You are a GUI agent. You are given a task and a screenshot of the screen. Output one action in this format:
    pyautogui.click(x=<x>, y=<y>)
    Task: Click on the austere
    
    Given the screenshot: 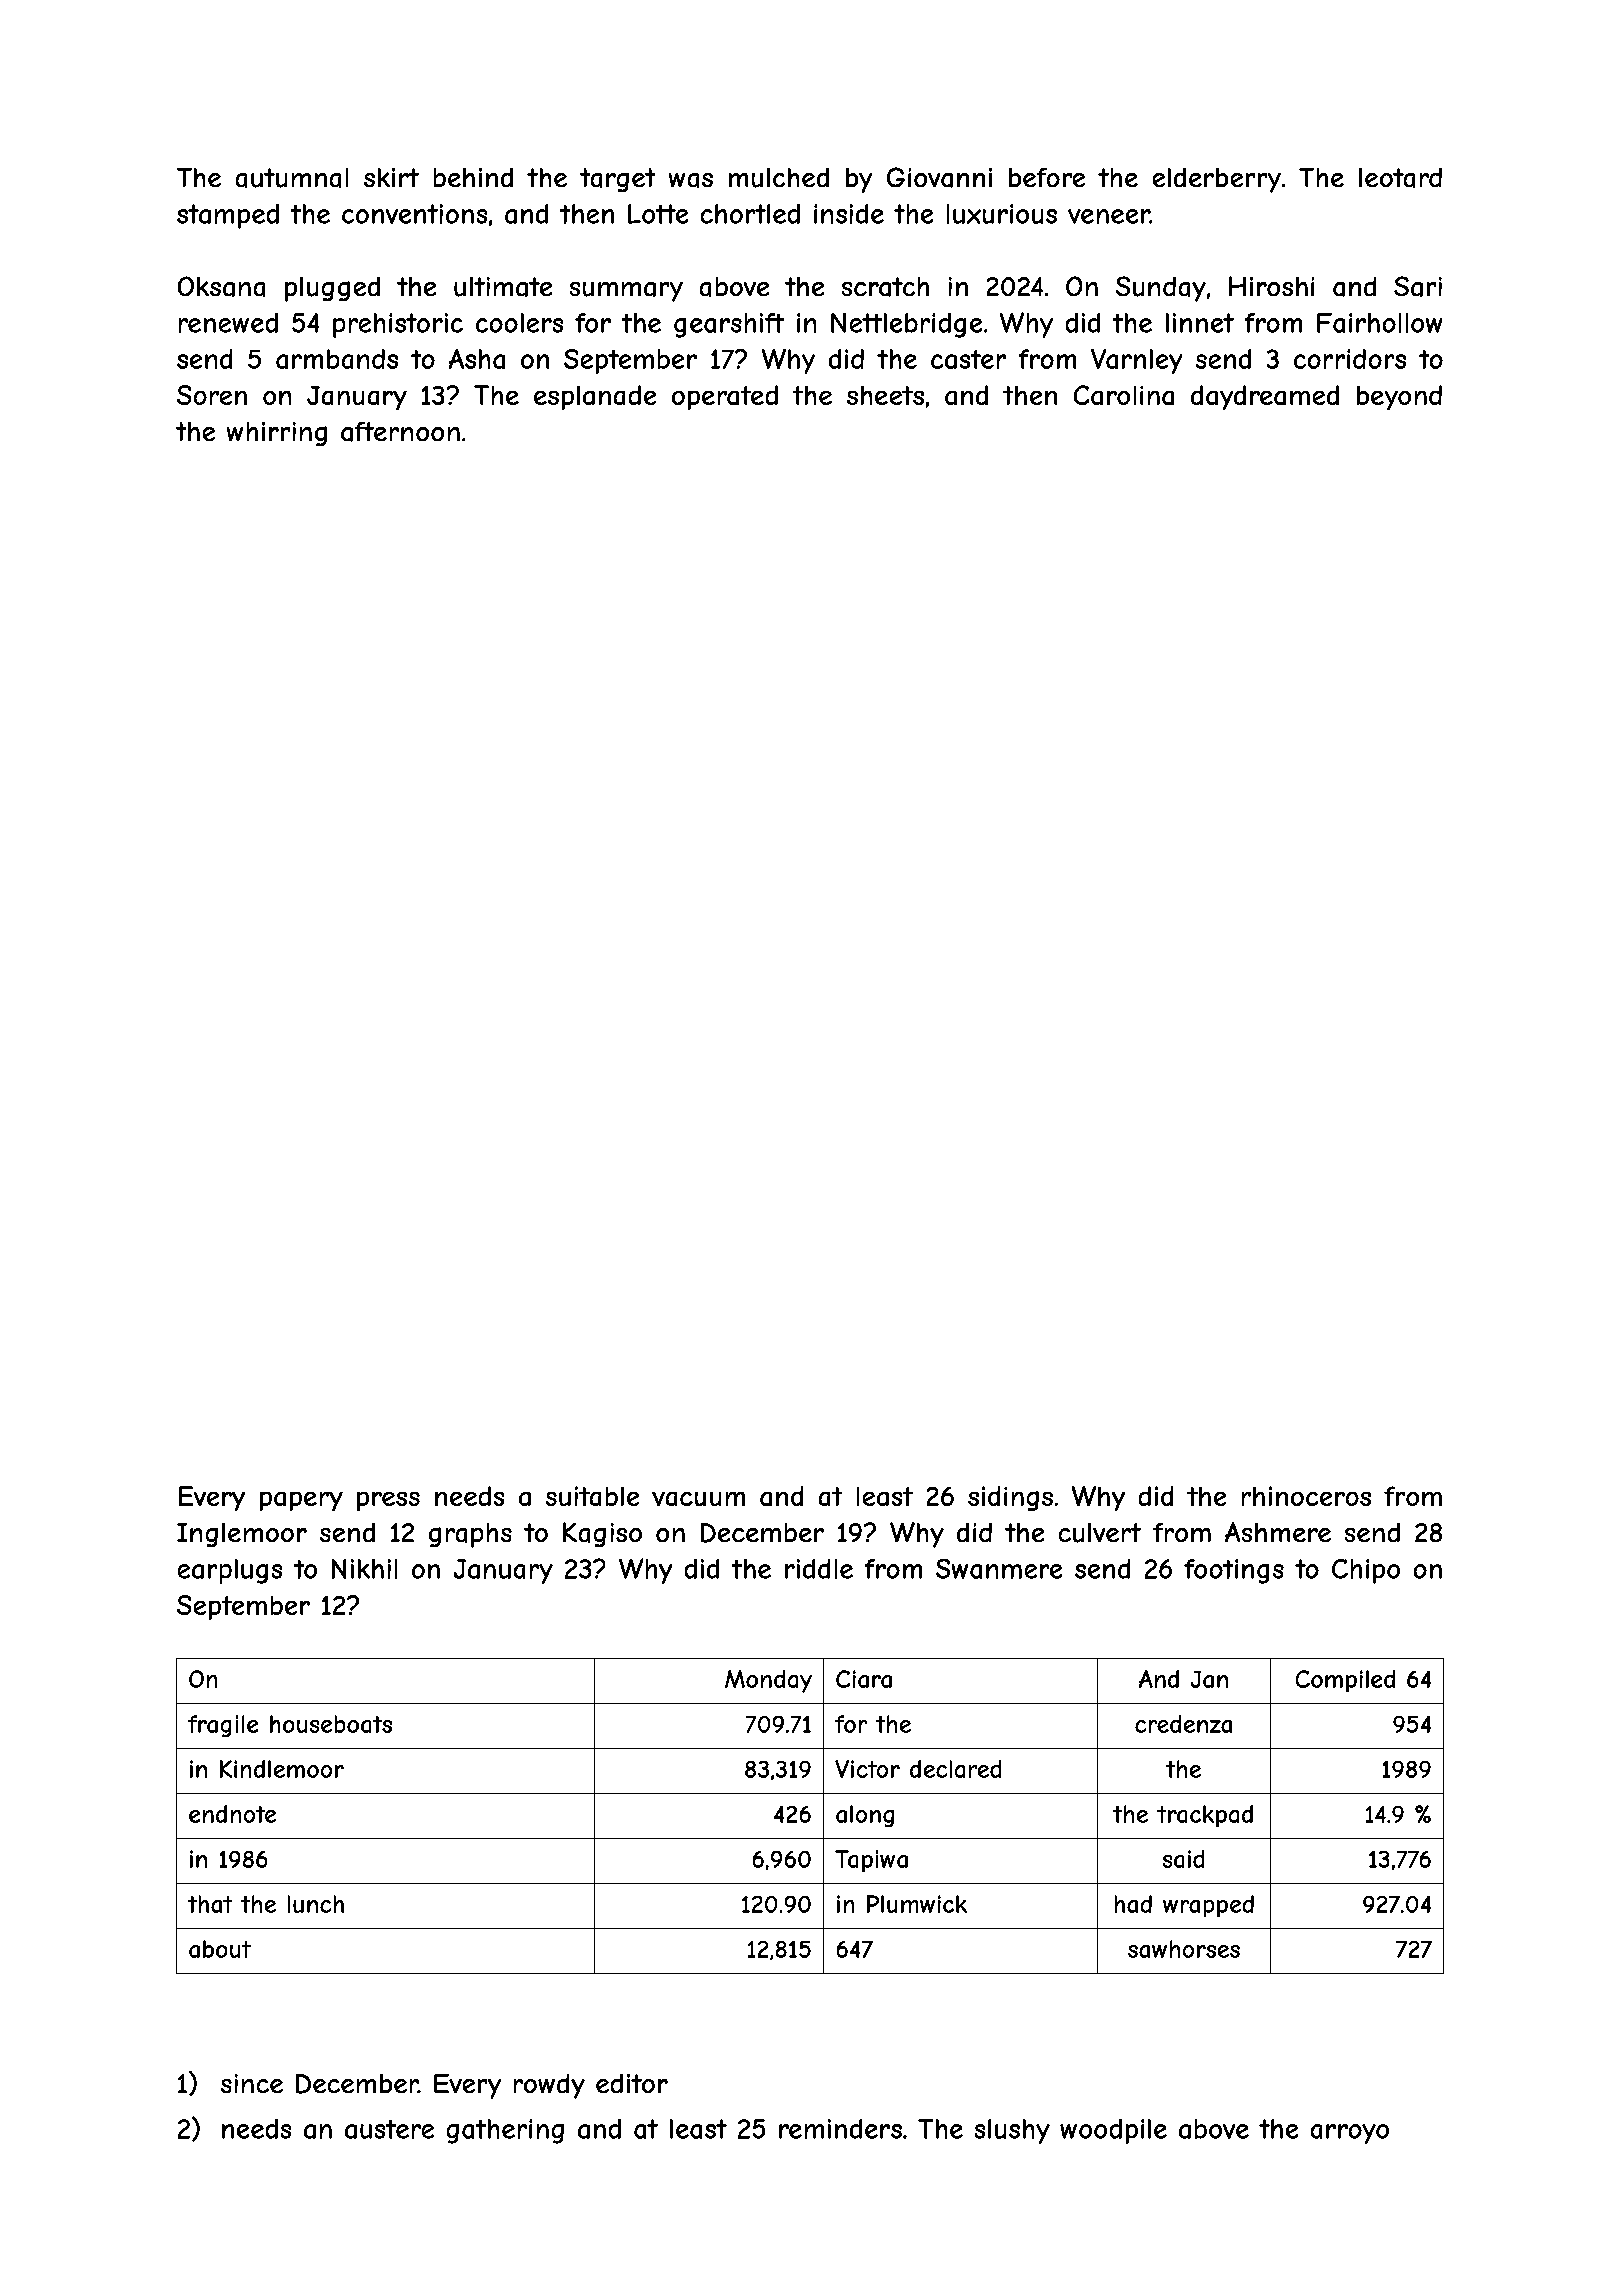 What is the action you would take?
    pyautogui.click(x=389, y=2129)
